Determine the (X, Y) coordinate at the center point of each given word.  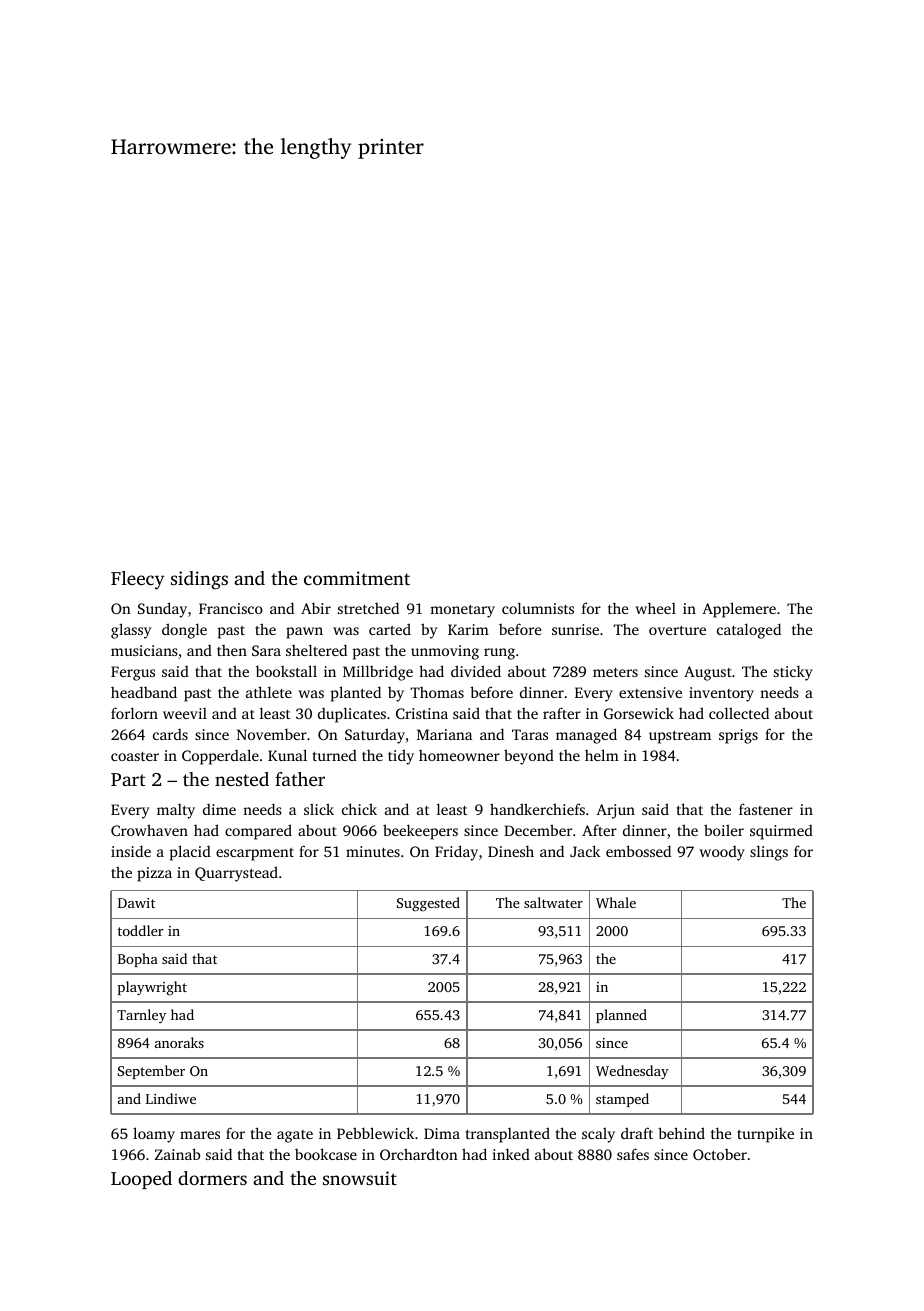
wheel (655, 608)
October (720, 1154)
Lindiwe (171, 1098)
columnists (538, 608)
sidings (199, 580)
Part (128, 779)
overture (677, 630)
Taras (530, 734)
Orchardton (419, 1154)
